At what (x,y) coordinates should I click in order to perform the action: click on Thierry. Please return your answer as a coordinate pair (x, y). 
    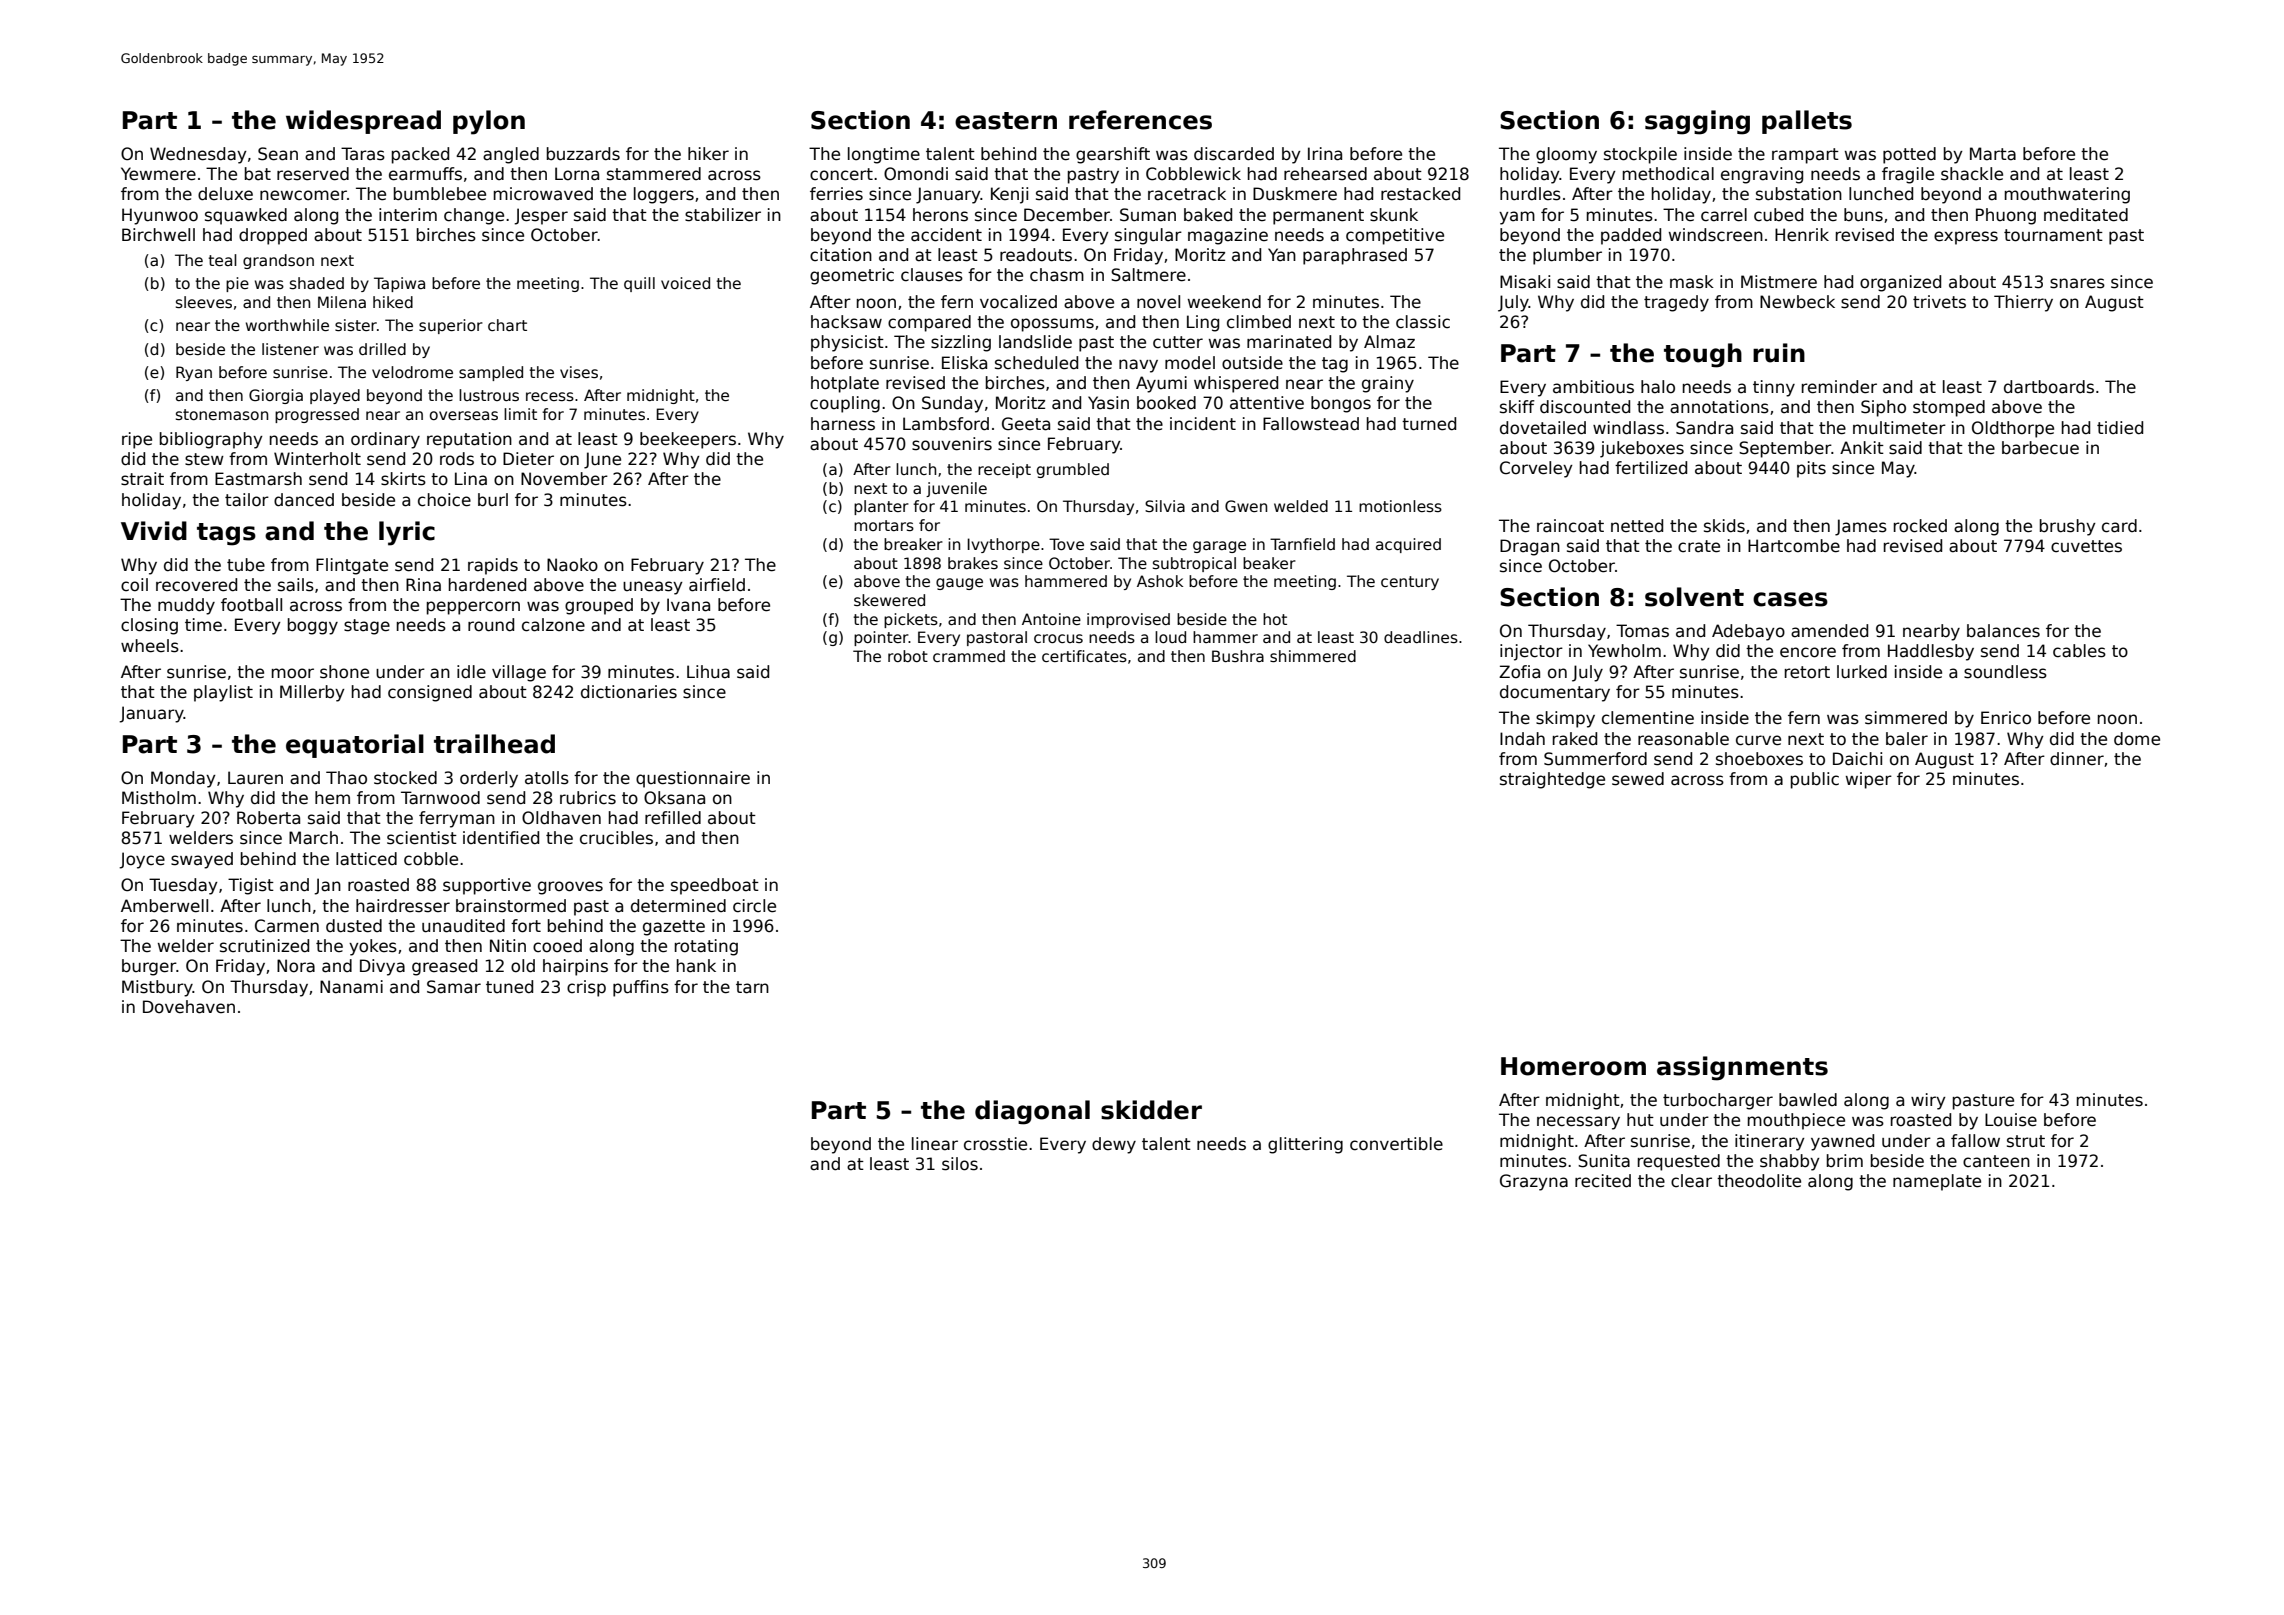
    Looking at the image, I should click on (2023, 303).
